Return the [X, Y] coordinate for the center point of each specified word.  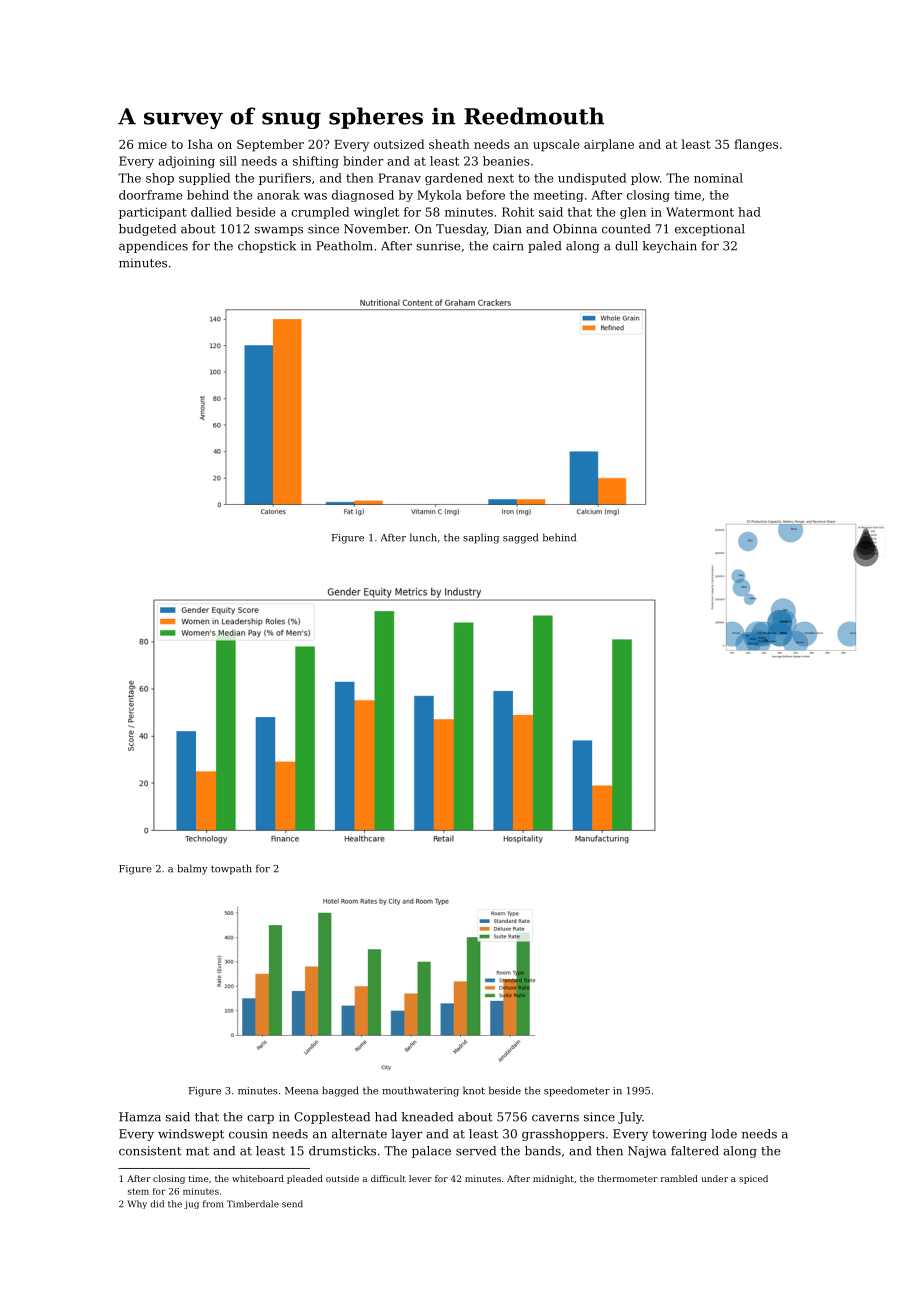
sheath [449, 144]
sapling [481, 538]
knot [474, 1090]
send [292, 1204]
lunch [423, 537]
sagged [520, 538]
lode [724, 1134]
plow [645, 179]
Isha [200, 144]
